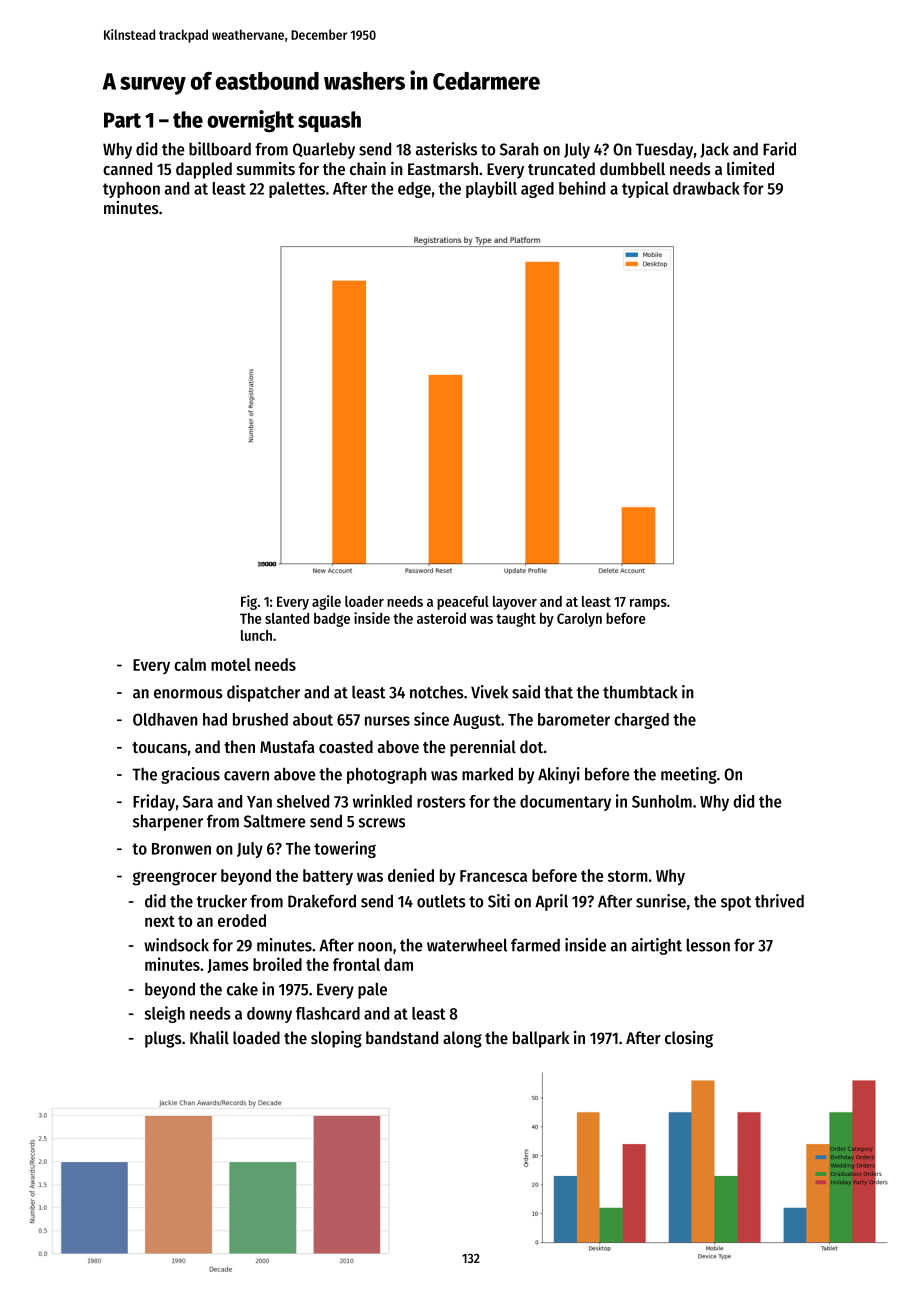  Describe the element at coordinates (526, 692) in the screenshot. I see `said` at that location.
